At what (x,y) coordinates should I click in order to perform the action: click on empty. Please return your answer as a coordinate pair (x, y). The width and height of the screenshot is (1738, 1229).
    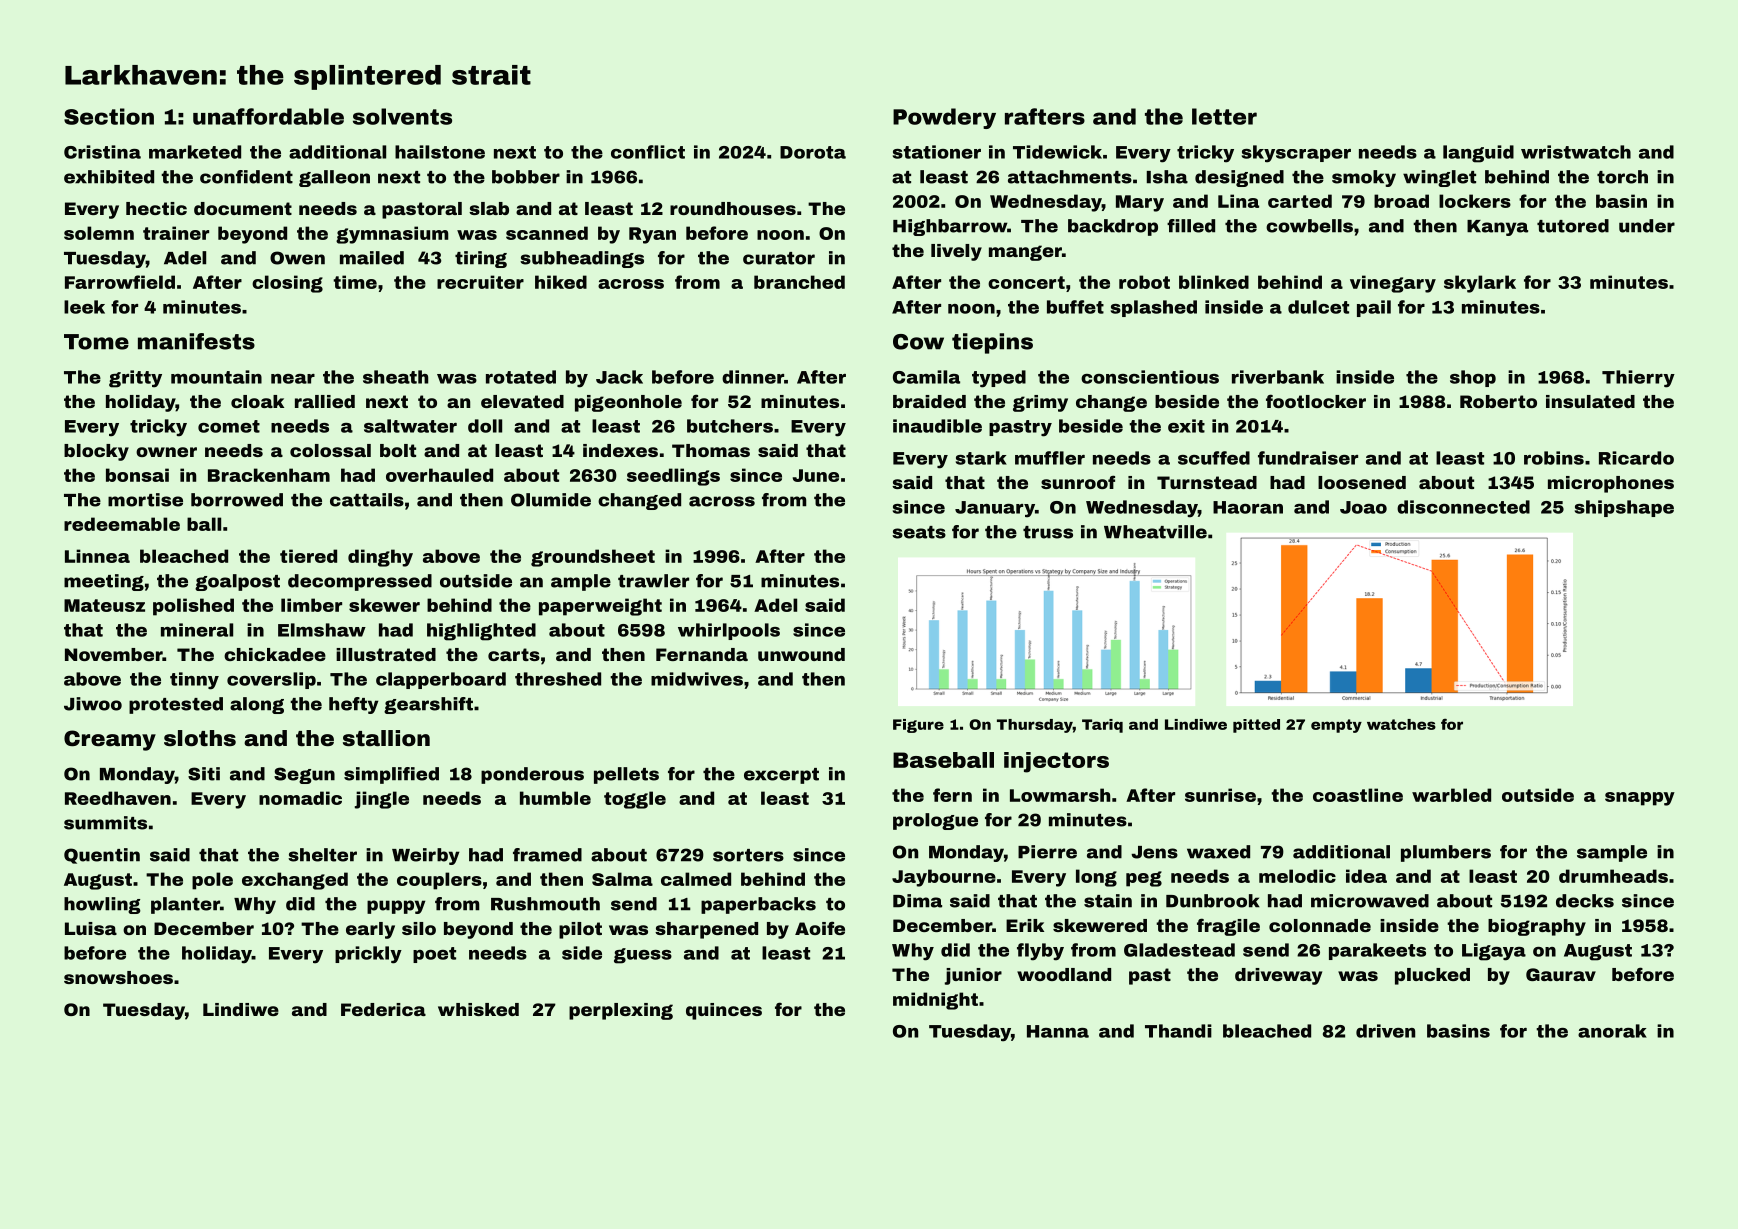
    Looking at the image, I should click on (1336, 726).
